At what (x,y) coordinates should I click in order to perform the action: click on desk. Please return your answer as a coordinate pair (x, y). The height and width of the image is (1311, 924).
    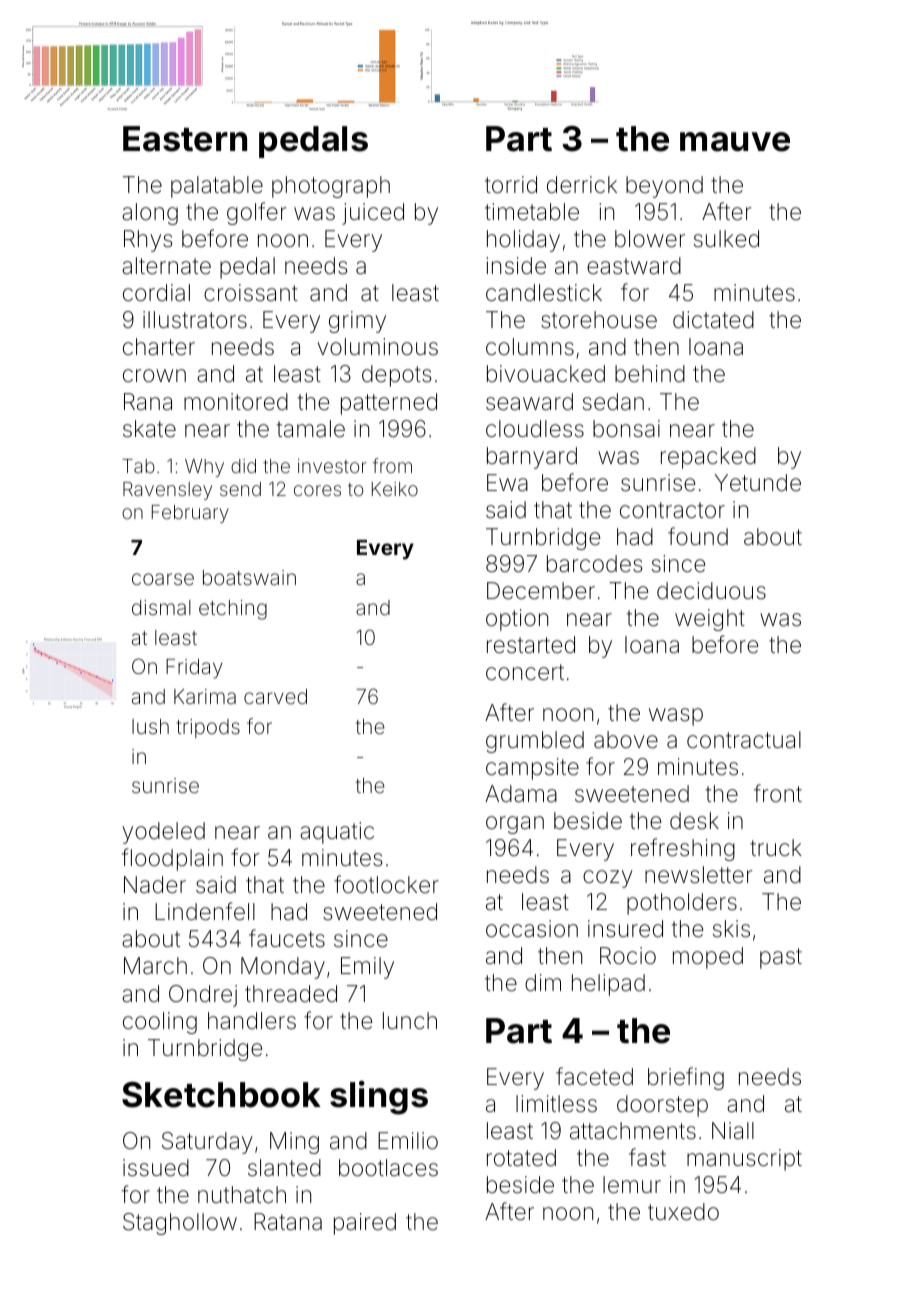
    Looking at the image, I should click on (694, 821).
